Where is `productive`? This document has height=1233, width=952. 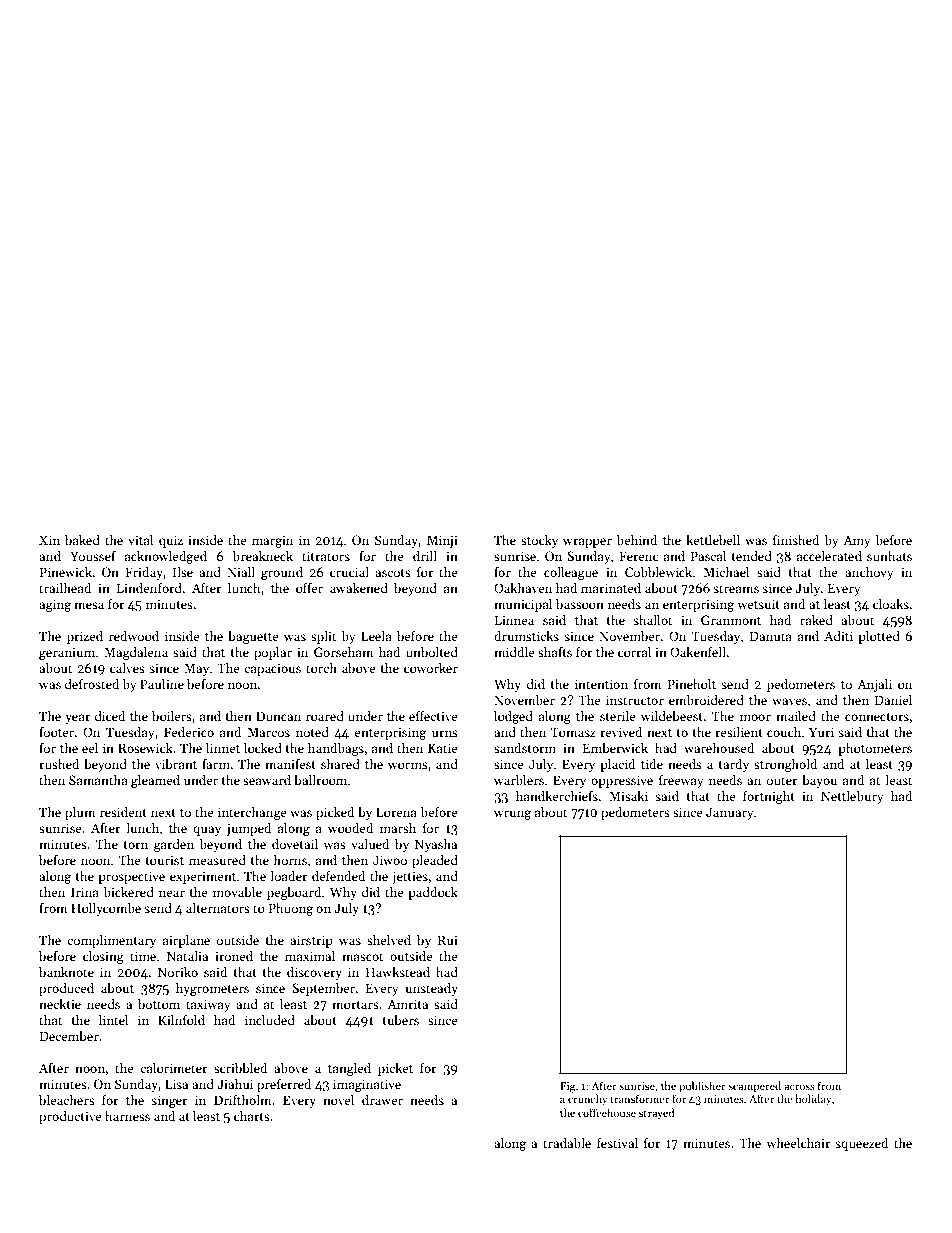
productive is located at coordinates (70, 1117).
